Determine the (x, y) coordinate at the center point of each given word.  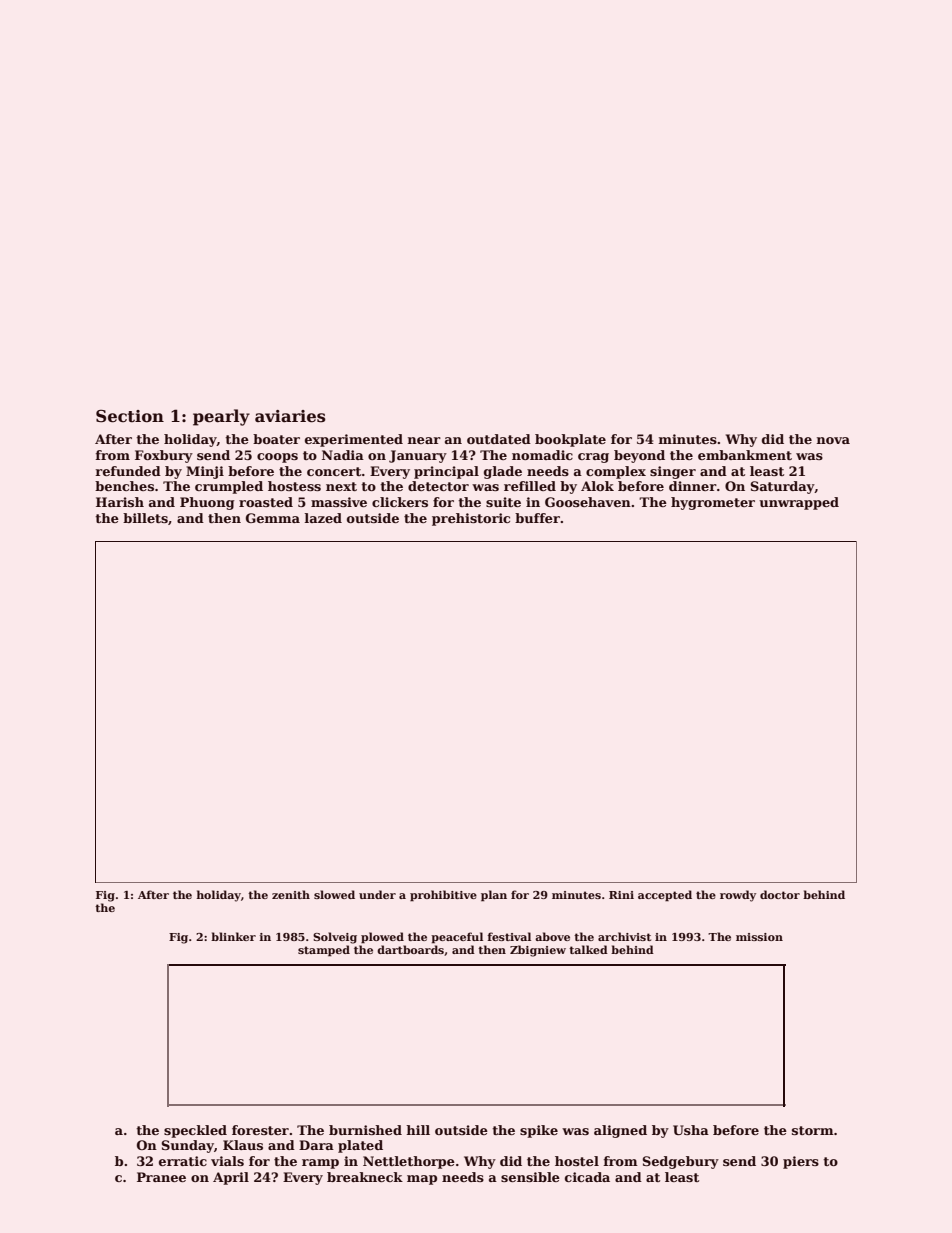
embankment (745, 455)
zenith (291, 894)
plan (494, 896)
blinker (233, 936)
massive (339, 502)
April (231, 1178)
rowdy (738, 896)
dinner (693, 486)
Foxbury (164, 456)
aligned (620, 1131)
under (377, 894)
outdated (499, 439)
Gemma (273, 518)
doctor (780, 894)
